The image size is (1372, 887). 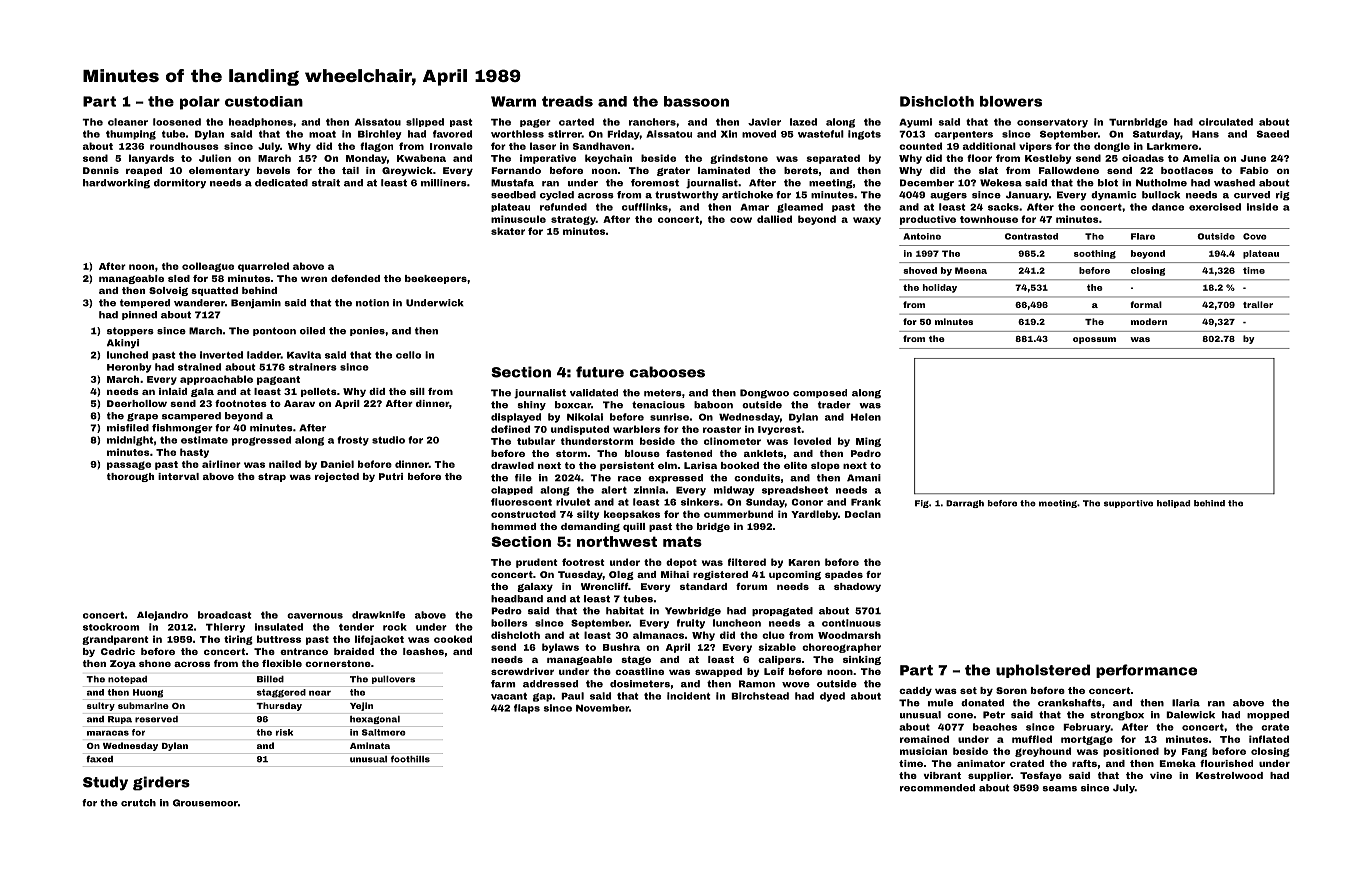 What do you see at coordinates (337, 477) in the page?
I see `rejected` at bounding box center [337, 477].
